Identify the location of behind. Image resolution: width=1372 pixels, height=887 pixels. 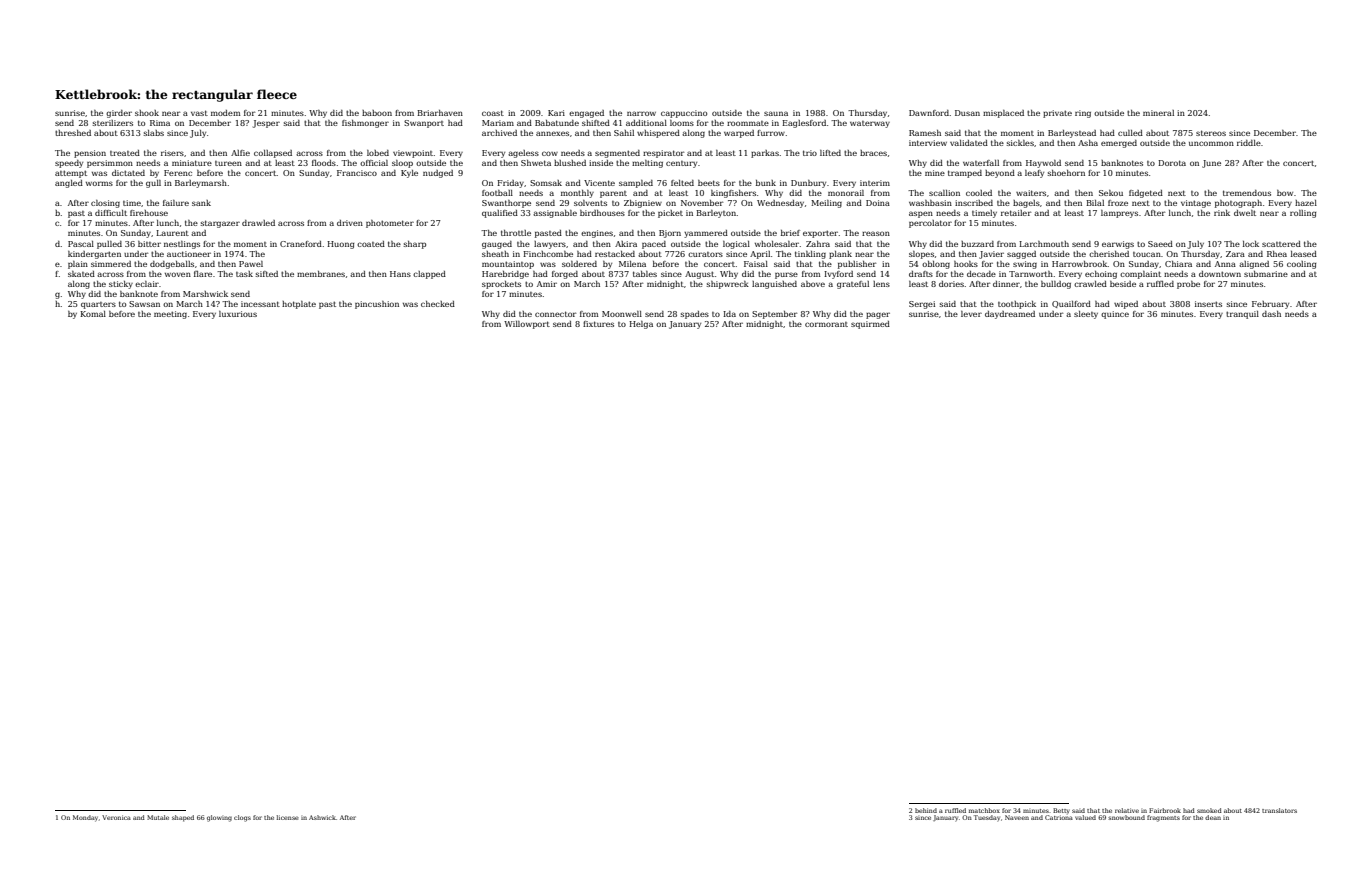
(926, 810).
